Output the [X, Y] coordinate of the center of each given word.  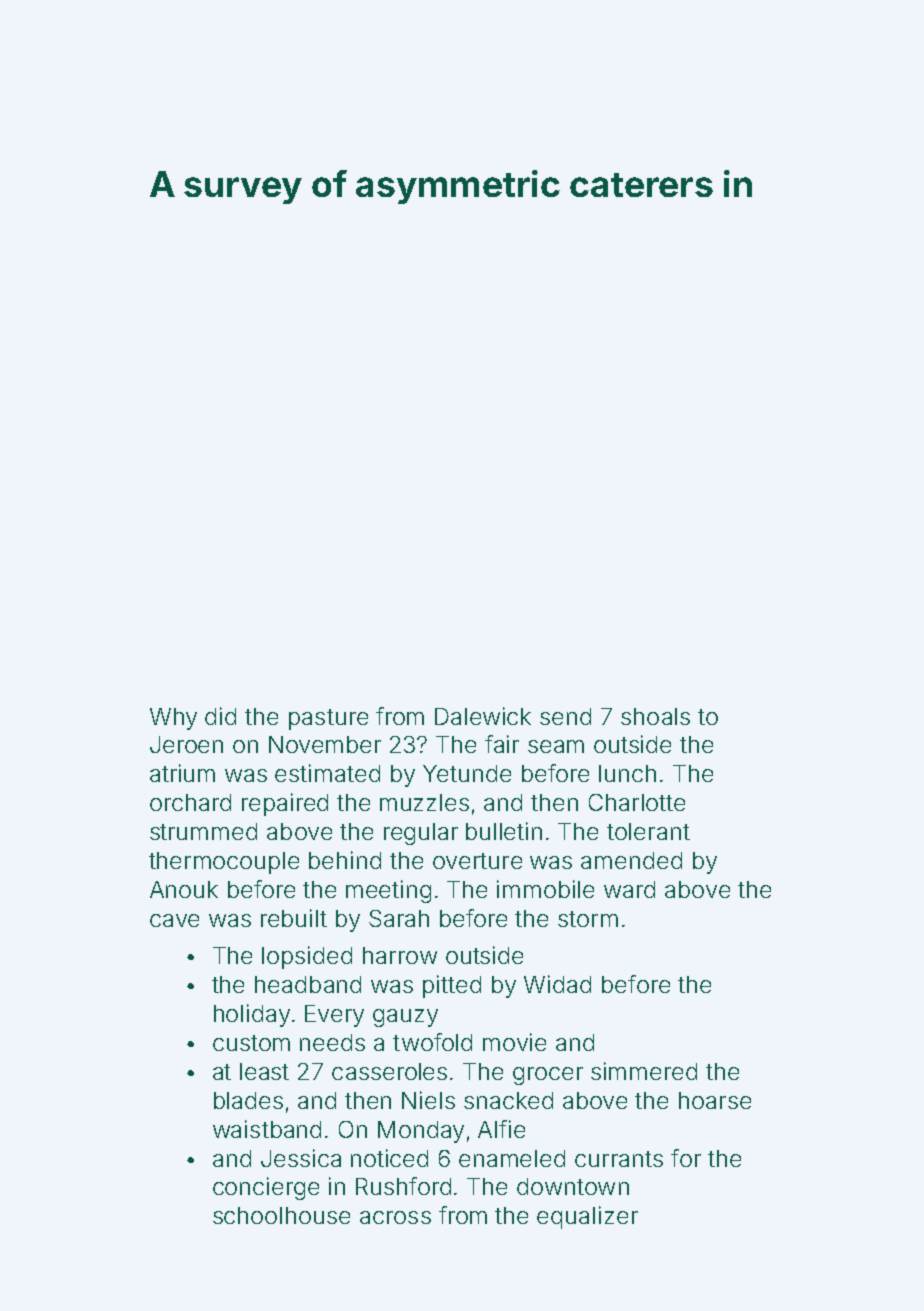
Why [173, 719]
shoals [655, 716]
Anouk [184, 889]
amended [631, 860]
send [565, 716]
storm [588, 919]
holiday [252, 1015]
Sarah [399, 918]
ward [629, 889]
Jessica [301, 1158]
